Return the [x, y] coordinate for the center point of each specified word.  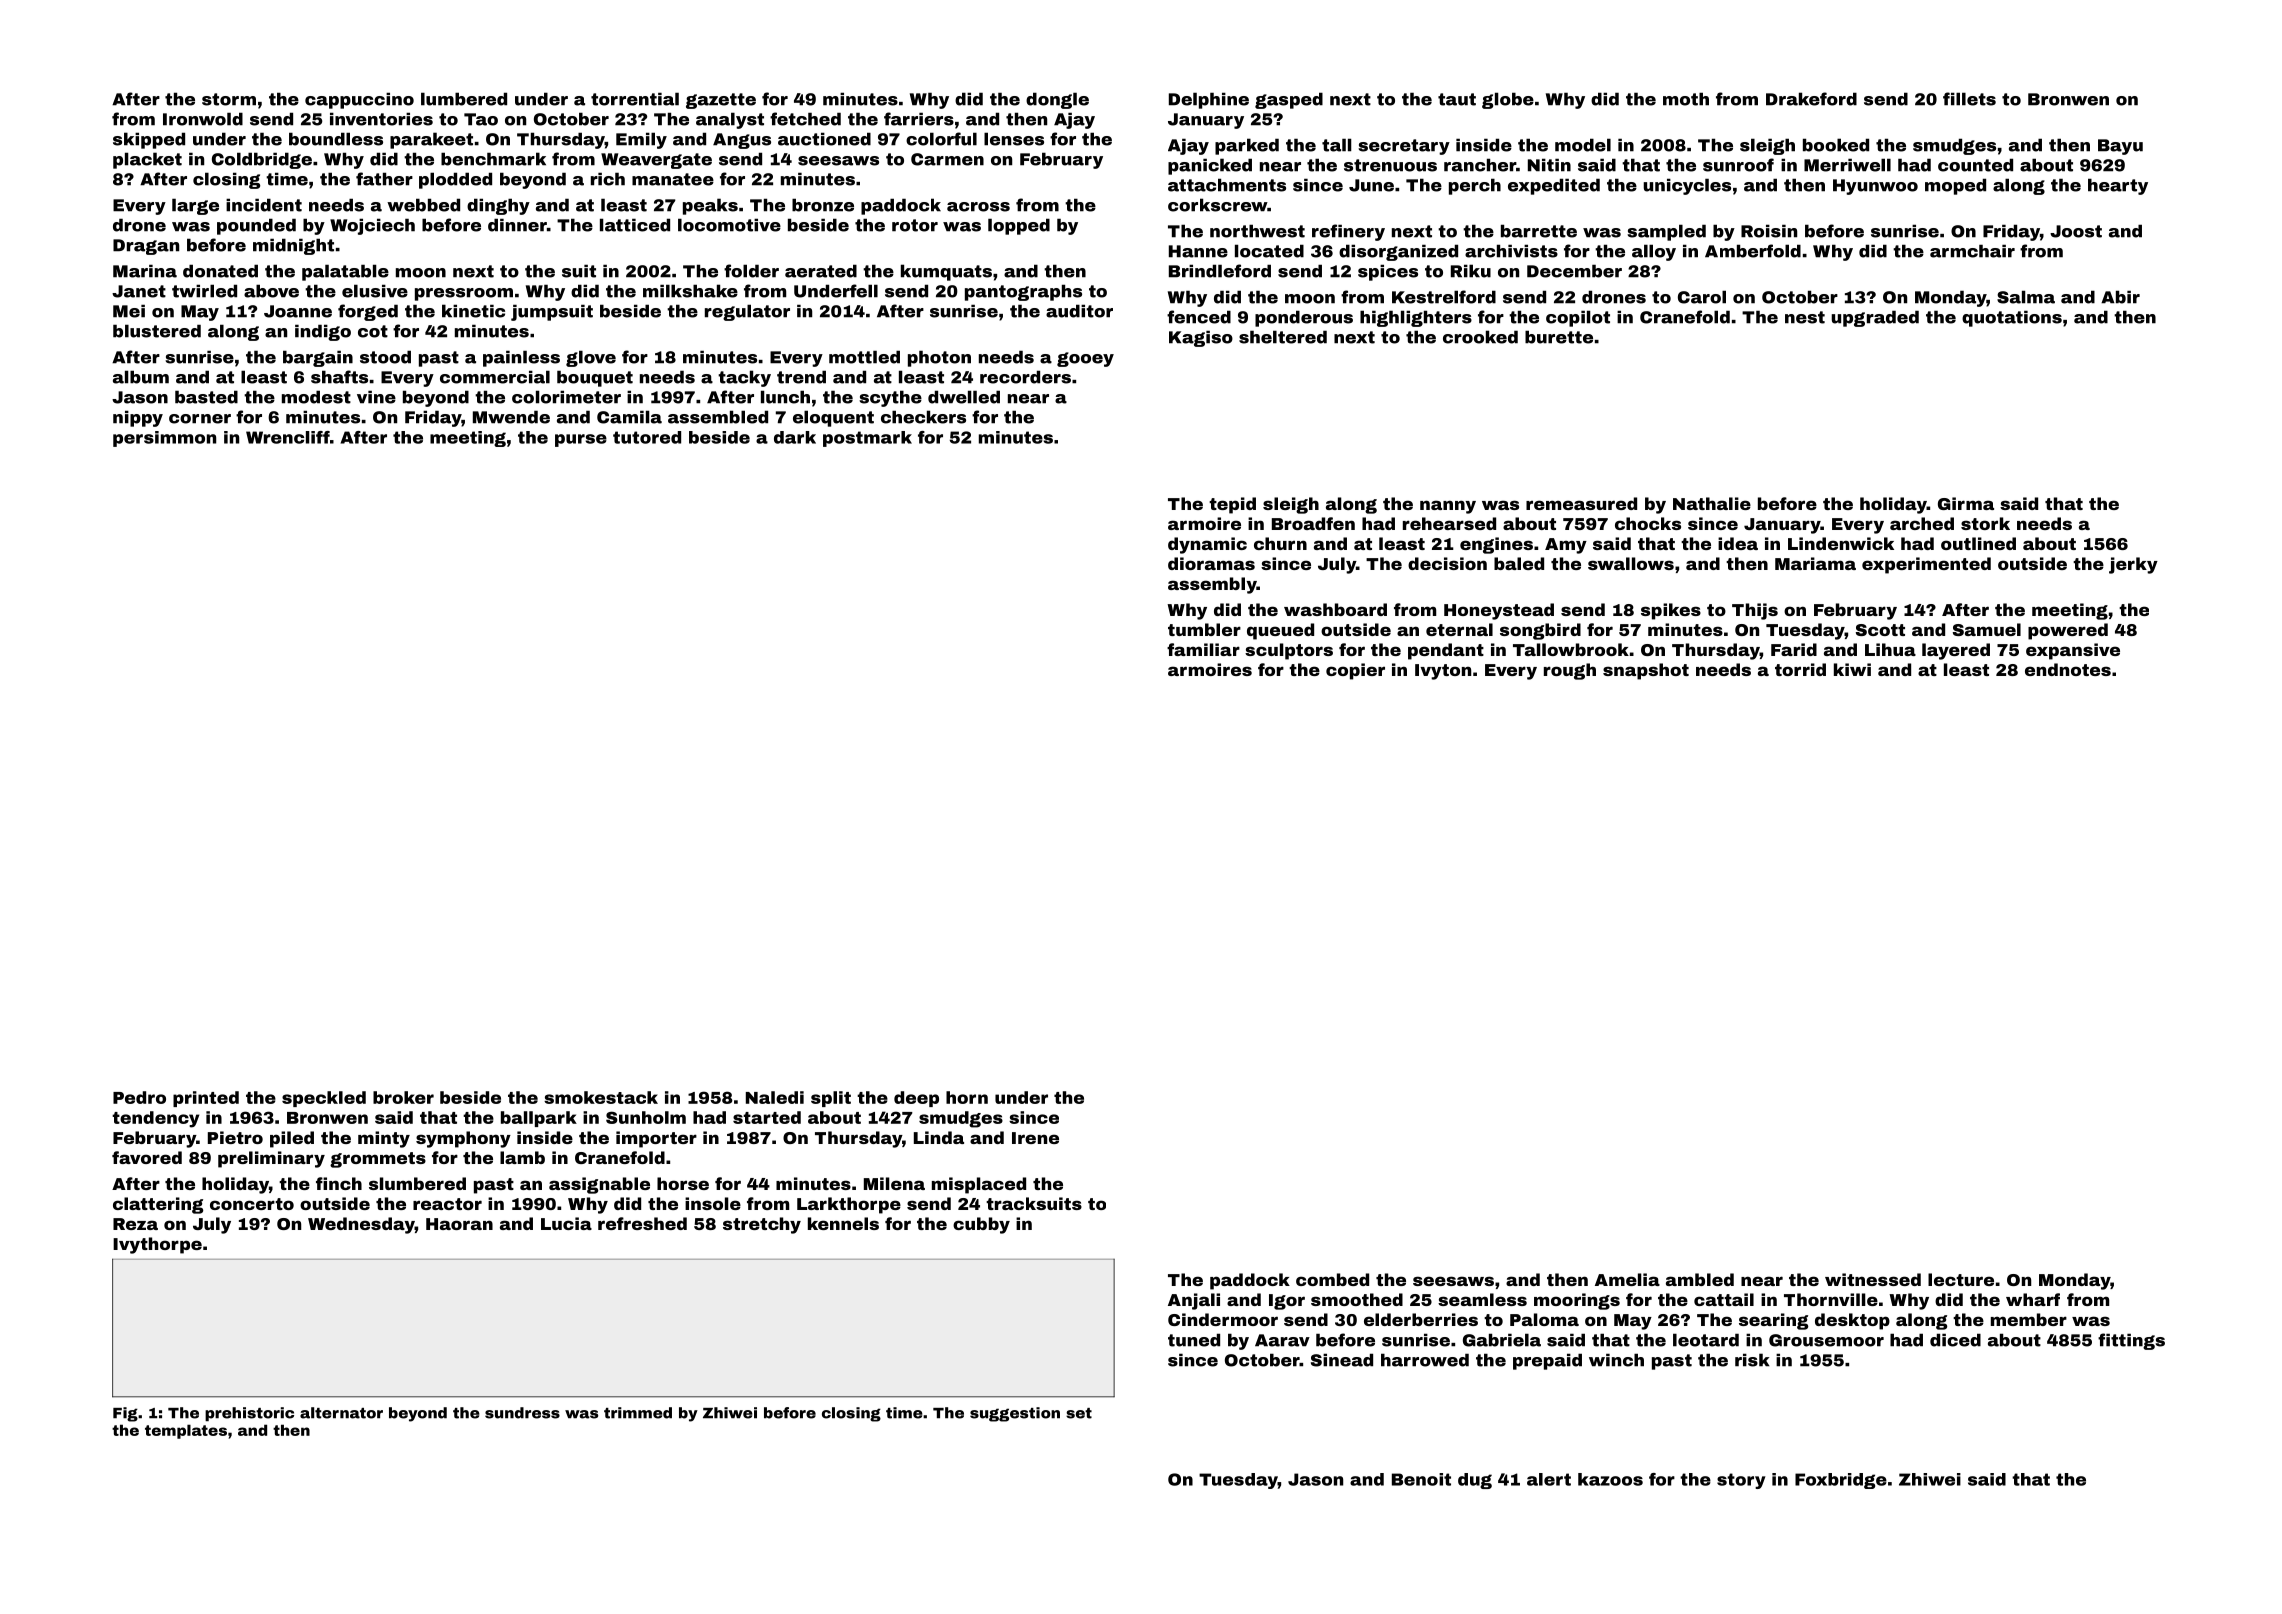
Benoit [1421, 1479]
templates [186, 1431]
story [1741, 1481]
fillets [1969, 99]
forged [368, 312]
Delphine [1209, 100]
